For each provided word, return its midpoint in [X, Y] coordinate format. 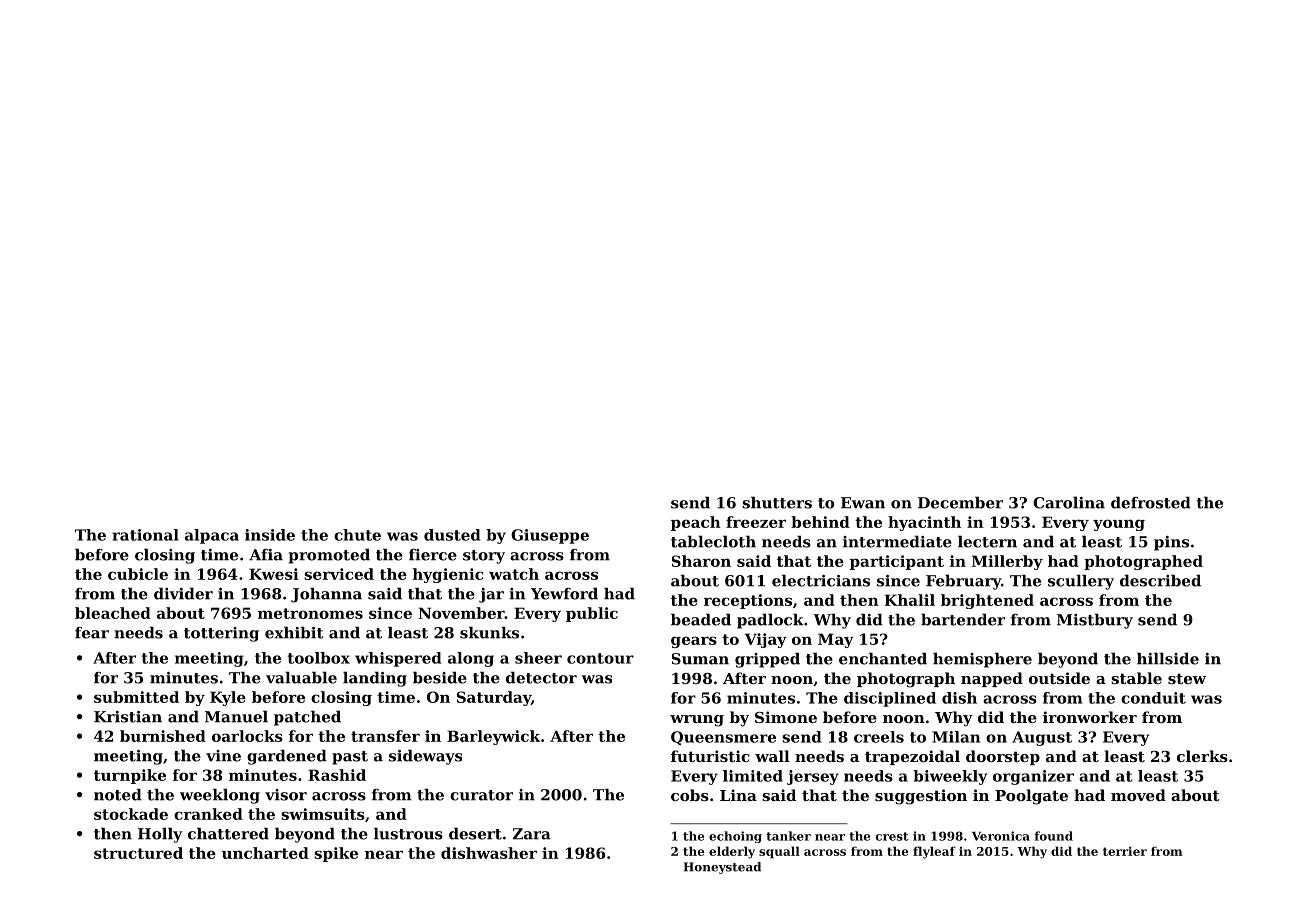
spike [336, 854]
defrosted [1151, 502]
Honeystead [722, 868]
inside [270, 535]
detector [541, 677]
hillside [1168, 658]
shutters [777, 502]
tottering [221, 634]
